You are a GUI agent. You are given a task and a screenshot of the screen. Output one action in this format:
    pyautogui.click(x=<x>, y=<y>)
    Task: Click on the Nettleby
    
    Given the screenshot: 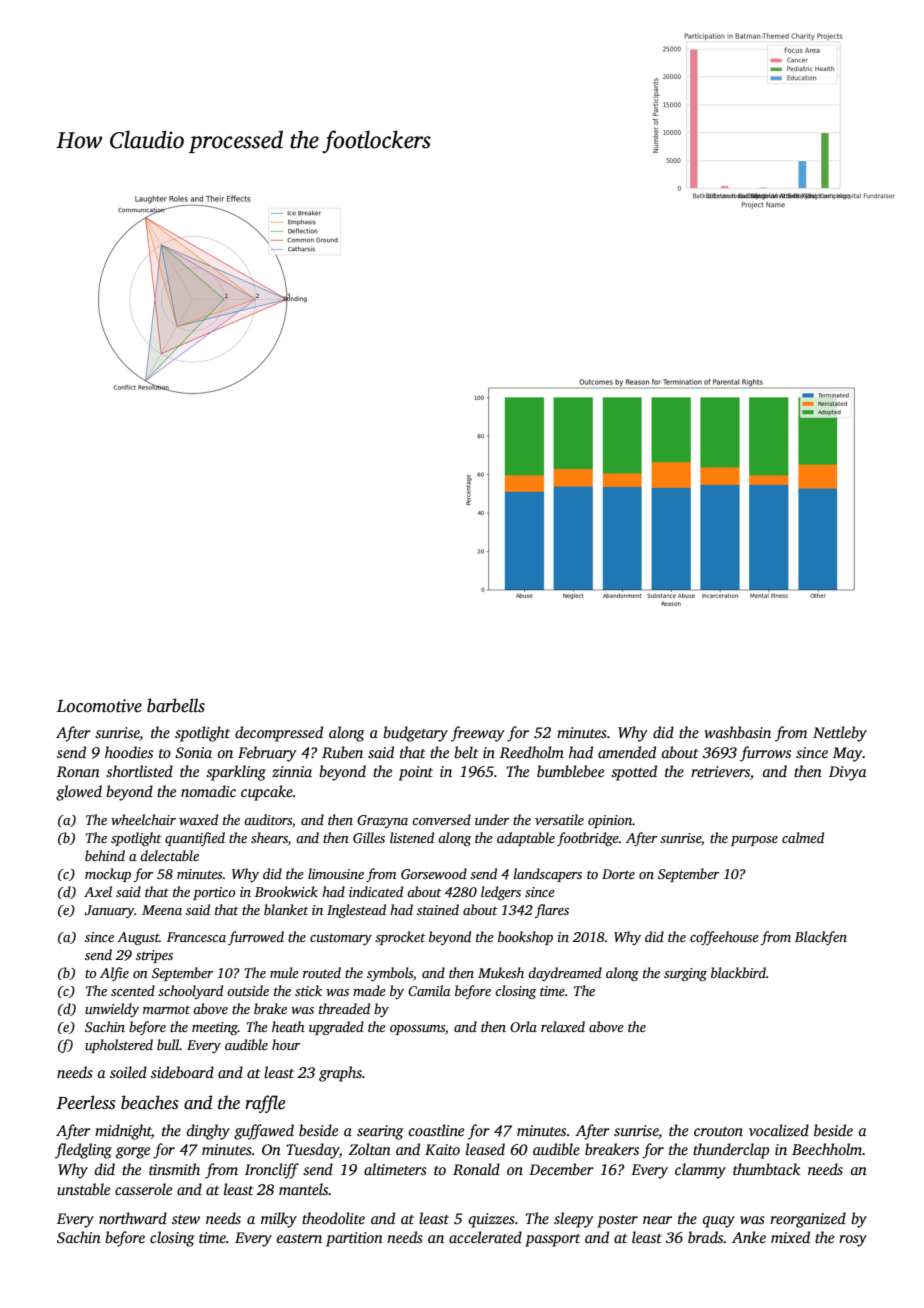 What is the action you would take?
    pyautogui.click(x=840, y=734)
